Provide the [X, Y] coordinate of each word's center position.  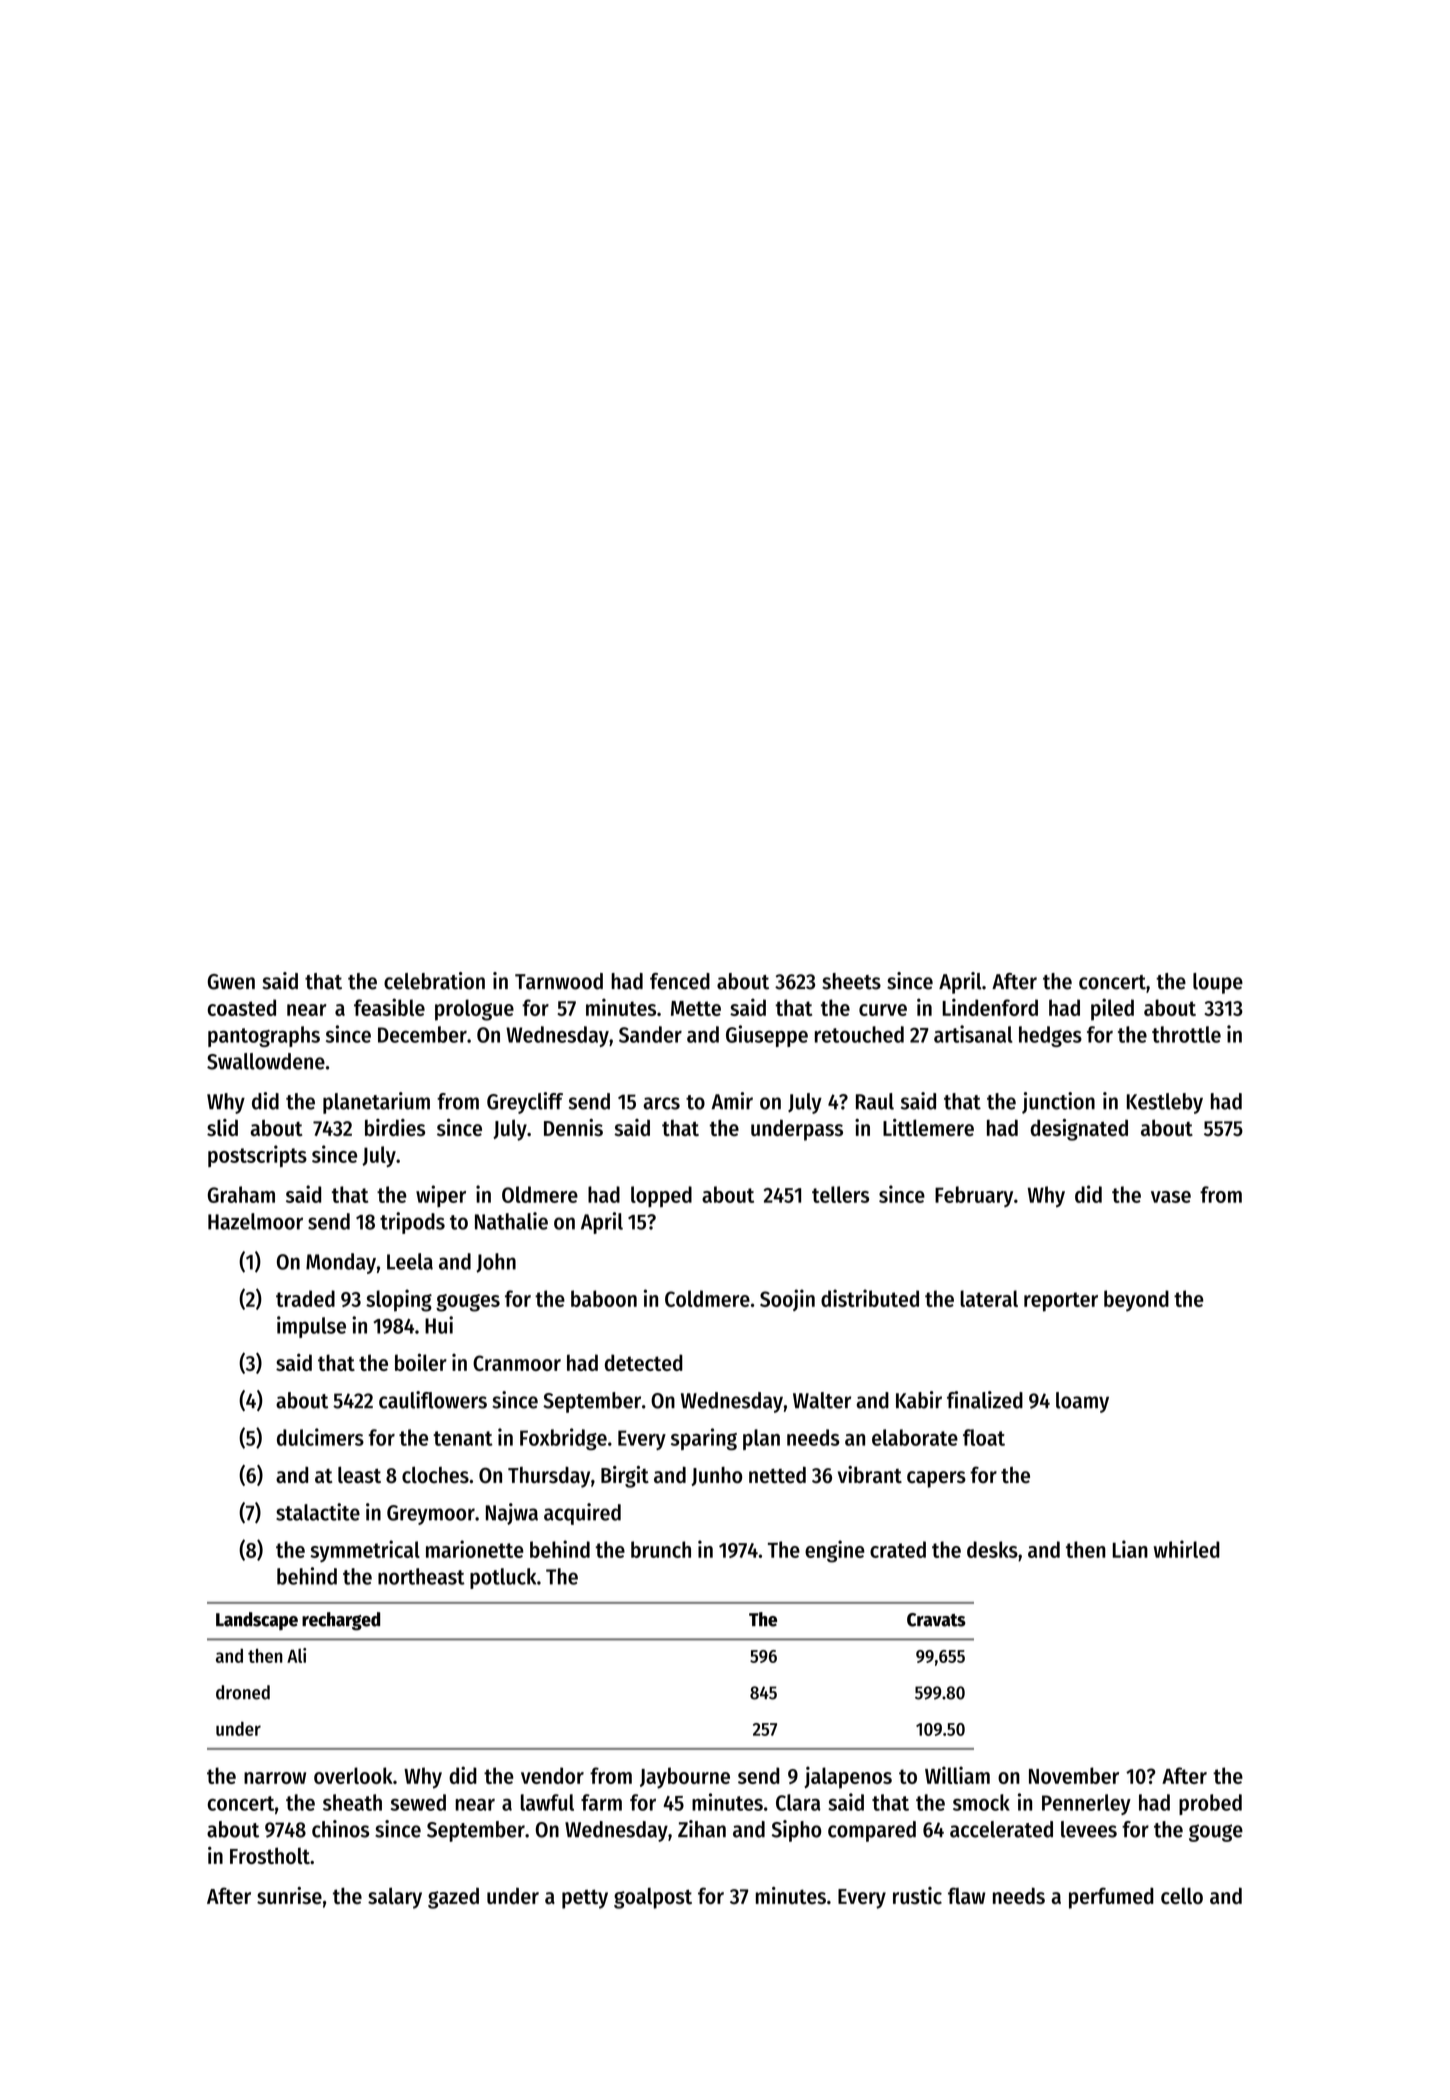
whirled [1187, 1549]
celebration [434, 981]
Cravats [936, 1620]
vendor [552, 1775]
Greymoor [431, 1515]
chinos [340, 1829]
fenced [680, 981]
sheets [851, 981]
